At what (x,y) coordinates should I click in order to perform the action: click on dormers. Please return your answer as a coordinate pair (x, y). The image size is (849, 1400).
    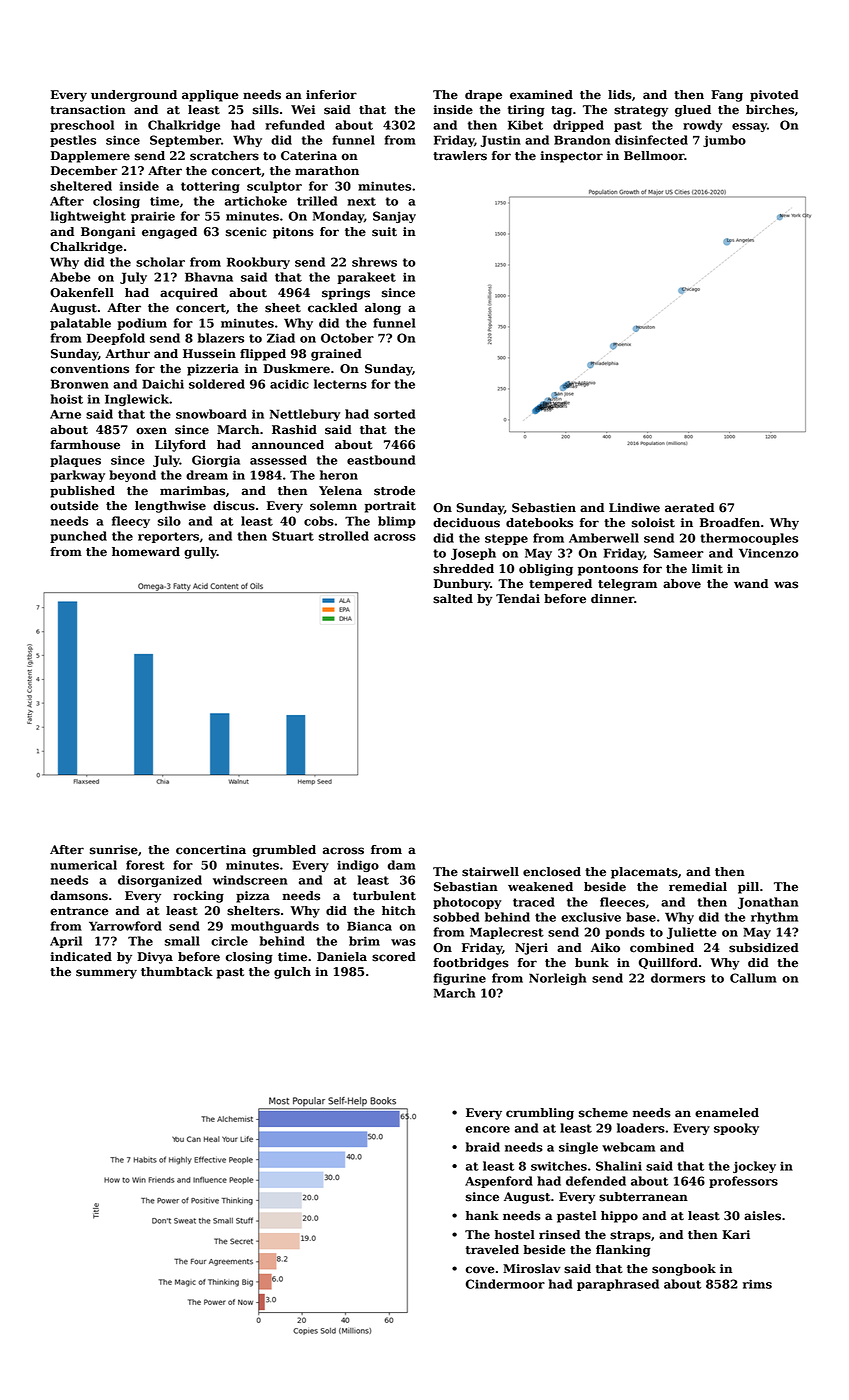
    Looking at the image, I should click on (678, 978).
